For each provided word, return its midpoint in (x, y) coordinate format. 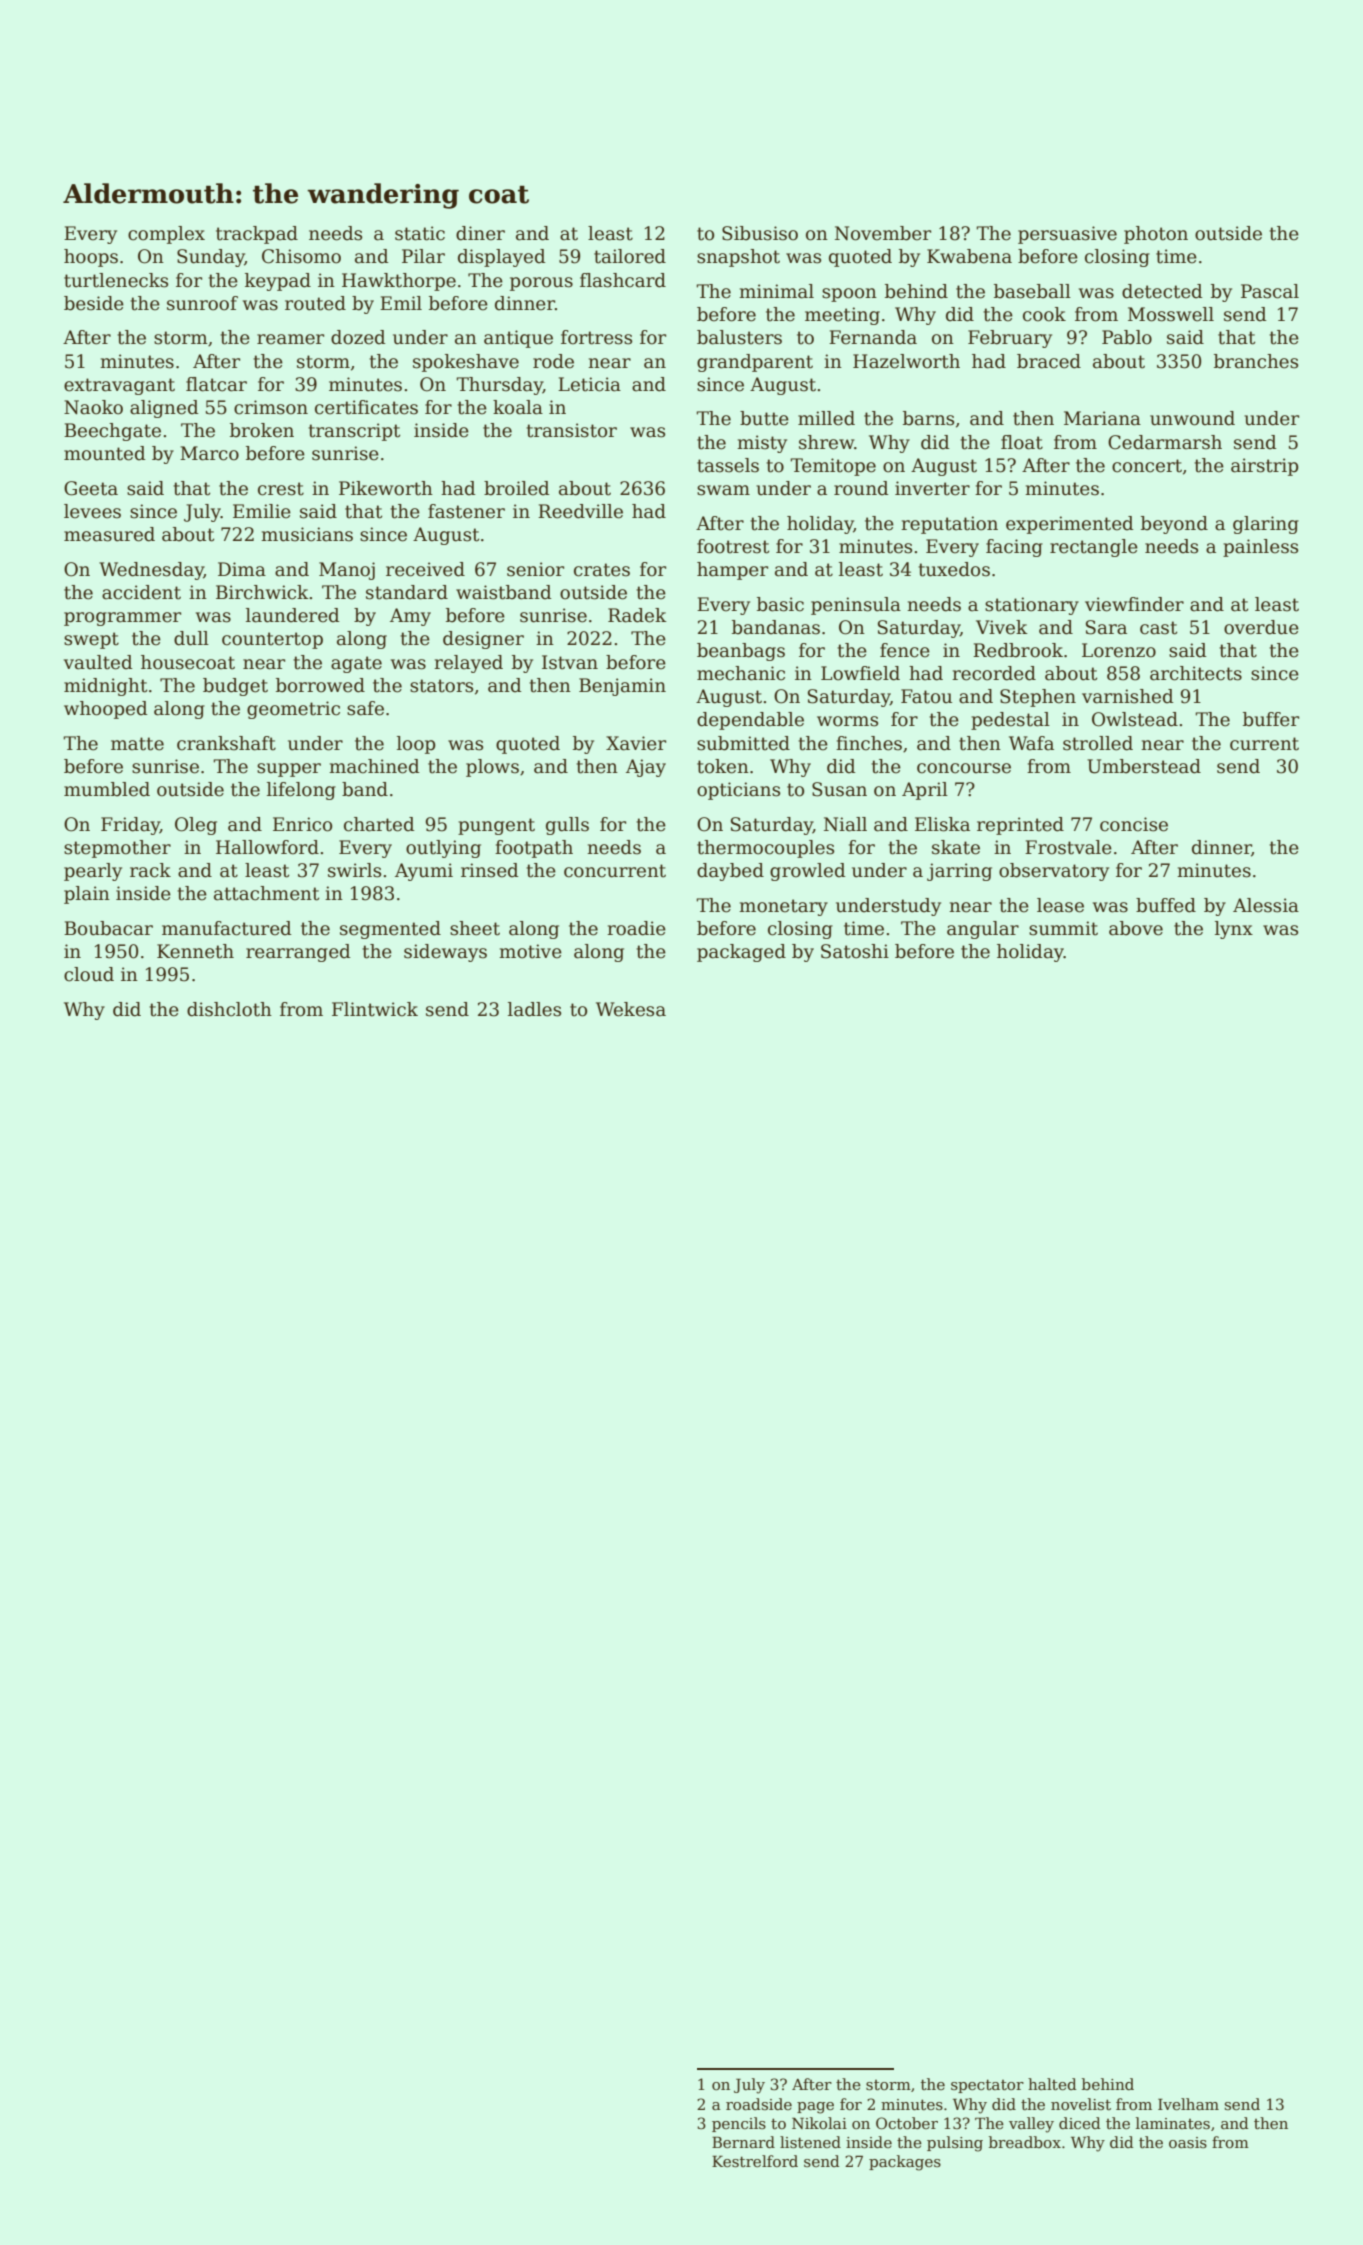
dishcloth (229, 1009)
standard (407, 592)
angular (983, 930)
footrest (733, 546)
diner (480, 233)
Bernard (743, 2142)
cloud (89, 974)
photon (1156, 235)
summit (1063, 928)
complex (166, 235)
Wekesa (631, 1009)
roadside (759, 2104)
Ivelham (1188, 2104)
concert (1147, 466)
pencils (739, 2124)
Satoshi (855, 951)
